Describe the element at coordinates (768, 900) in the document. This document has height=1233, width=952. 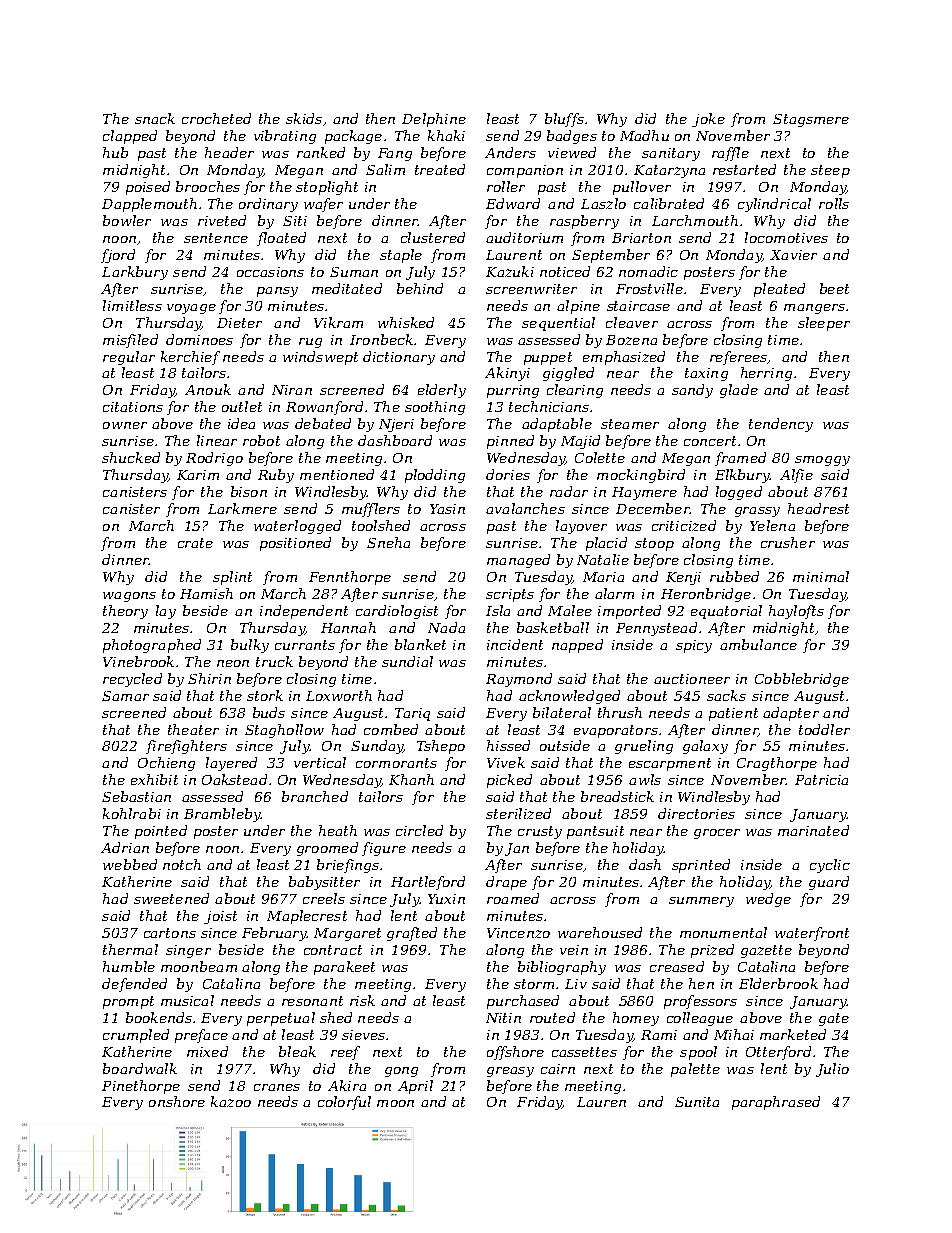
I see `wedge` at that location.
